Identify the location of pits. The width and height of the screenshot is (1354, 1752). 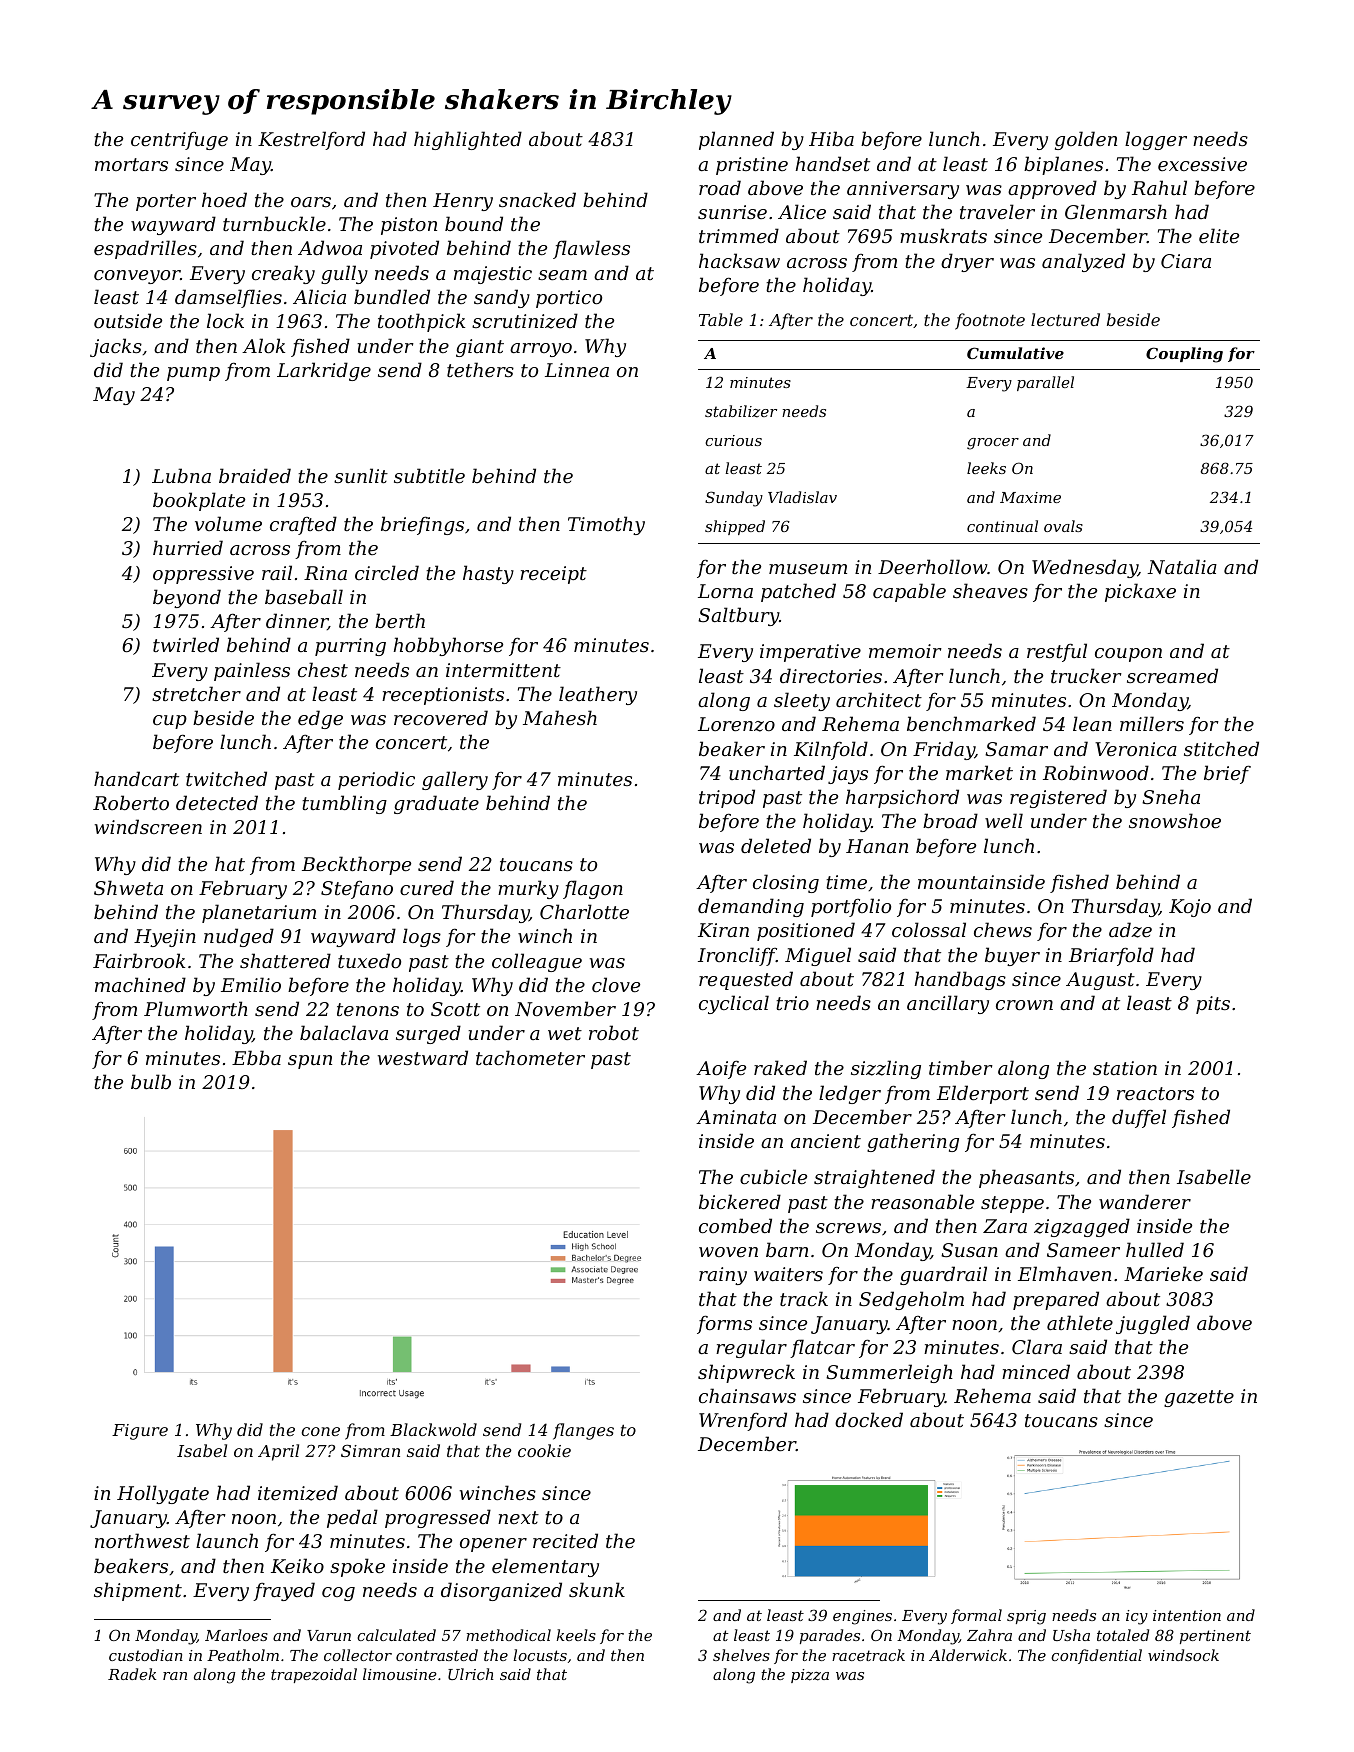
(1213, 1005).
